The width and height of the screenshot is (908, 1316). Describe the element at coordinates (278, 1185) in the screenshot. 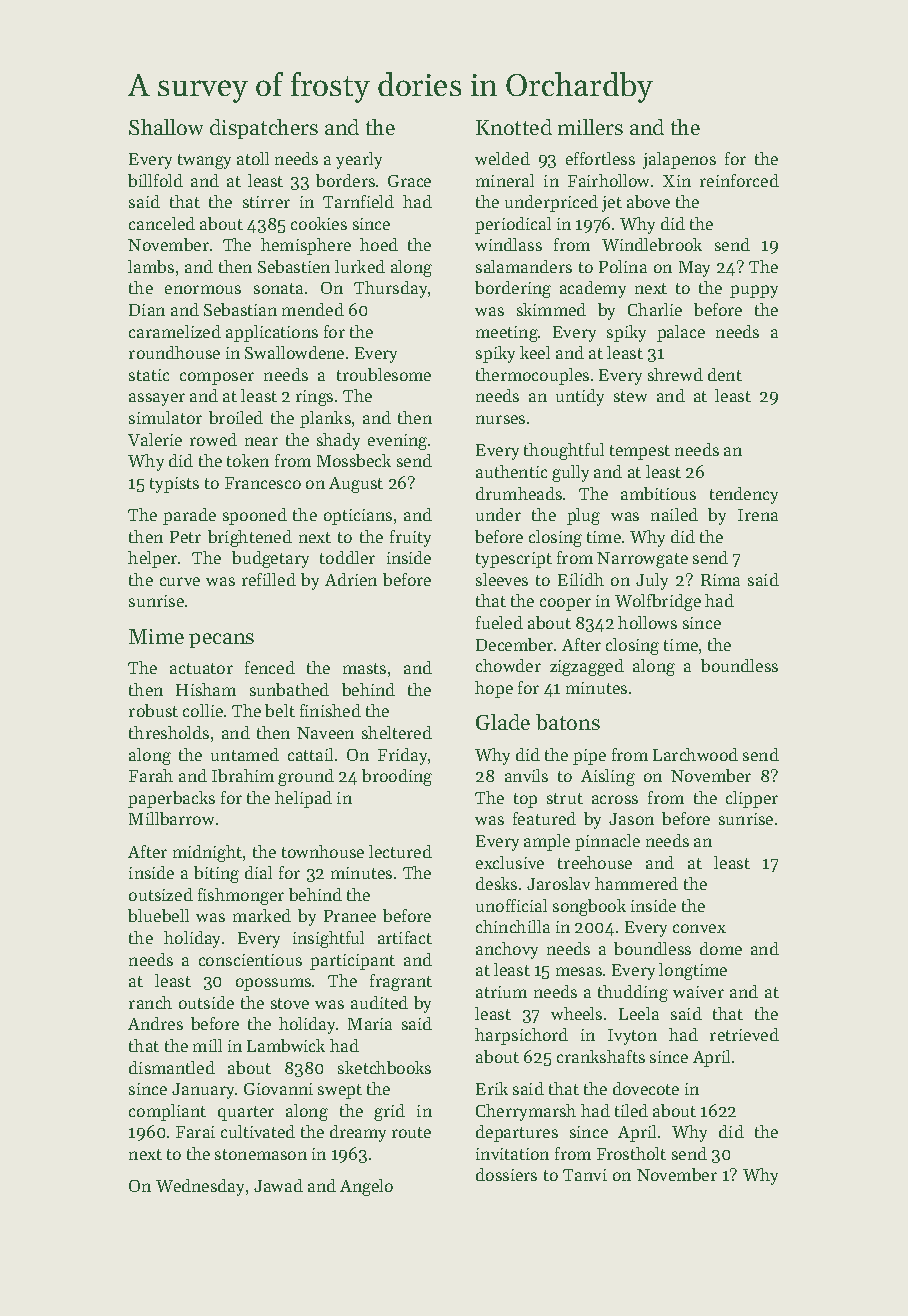

I see `Jawad` at that location.
